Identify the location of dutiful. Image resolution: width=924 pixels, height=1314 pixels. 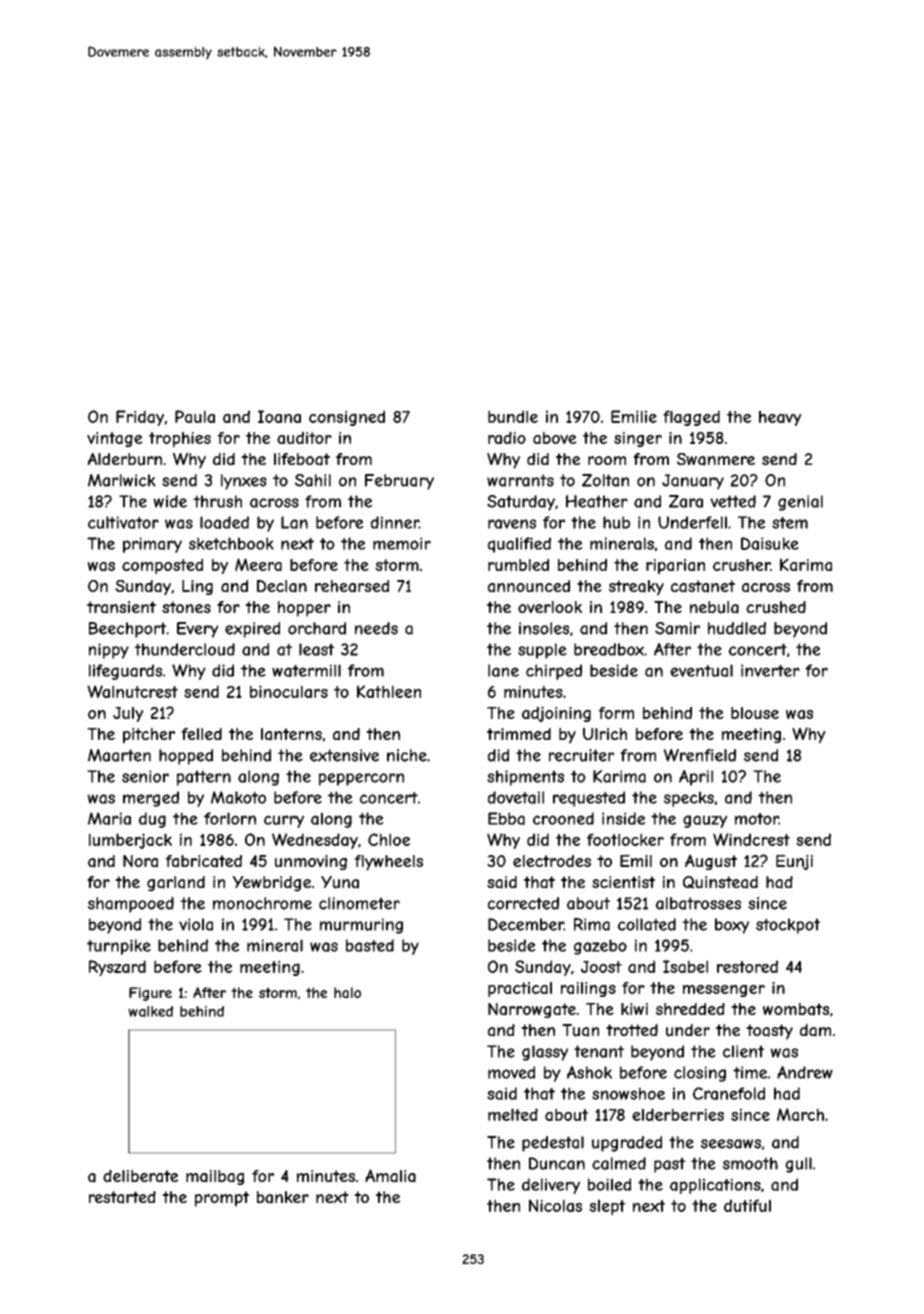
(747, 1205).
